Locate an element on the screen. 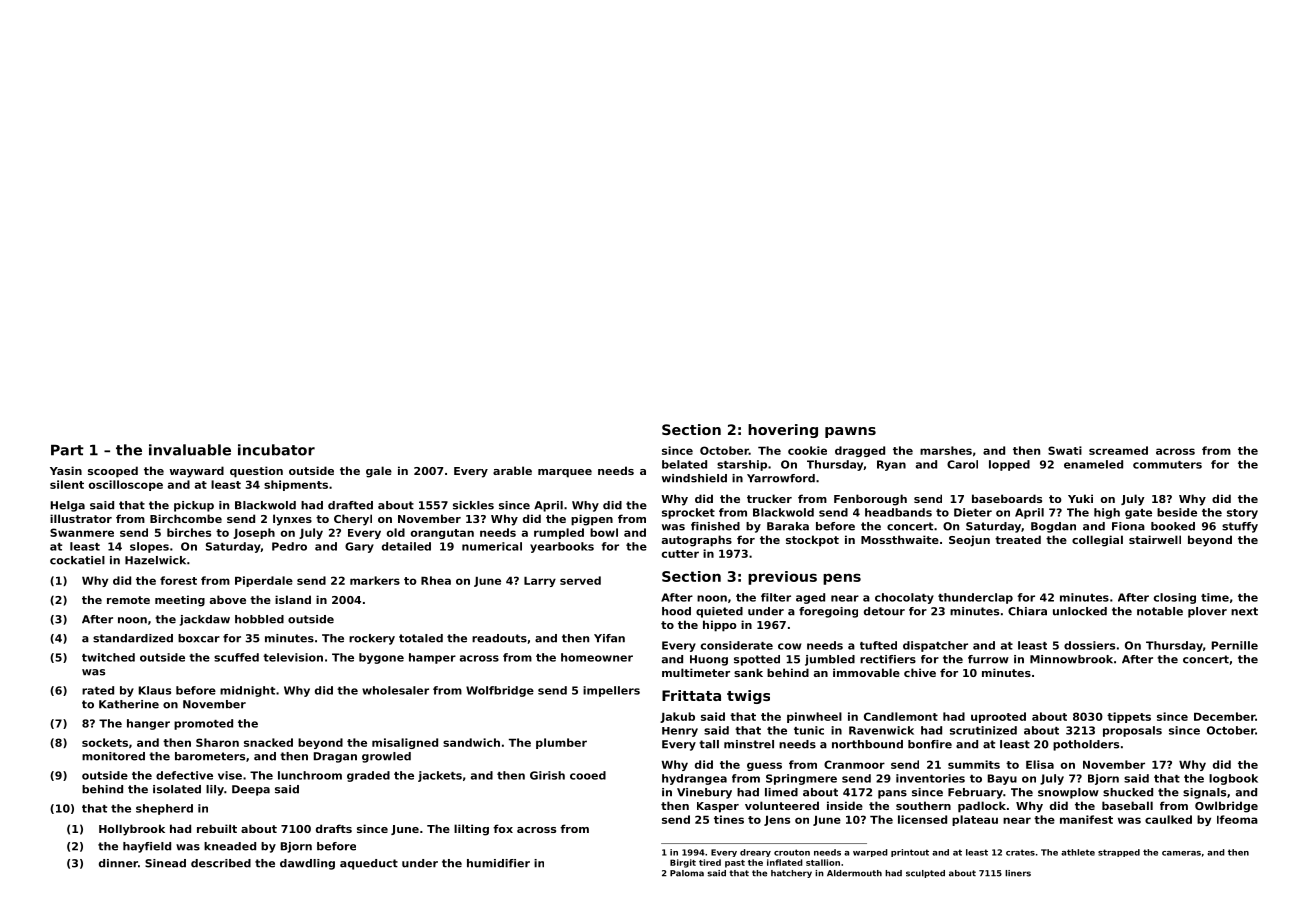 This screenshot has width=1308, height=924. hovering is located at coordinates (783, 431).
